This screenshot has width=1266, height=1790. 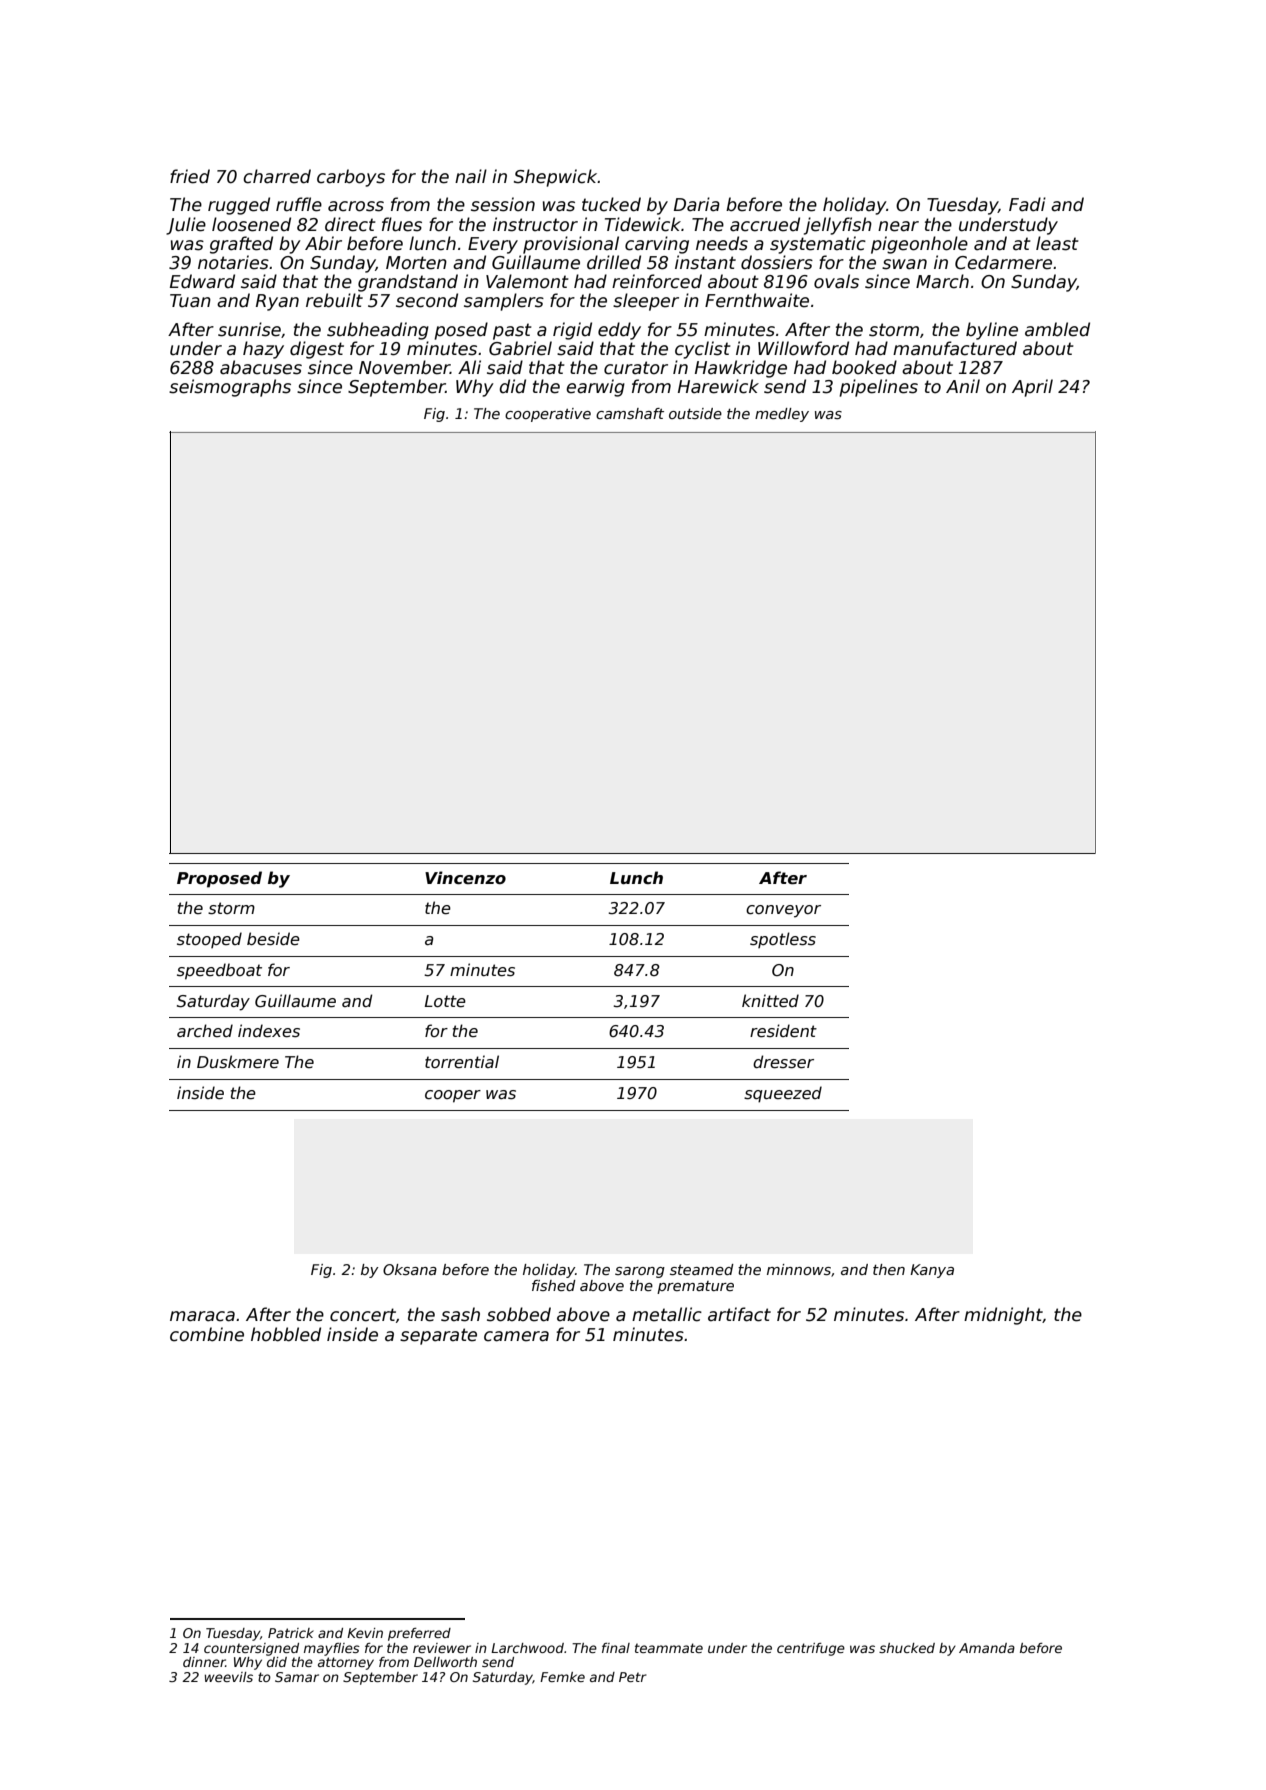 I want to click on sunrise, so click(x=249, y=329).
